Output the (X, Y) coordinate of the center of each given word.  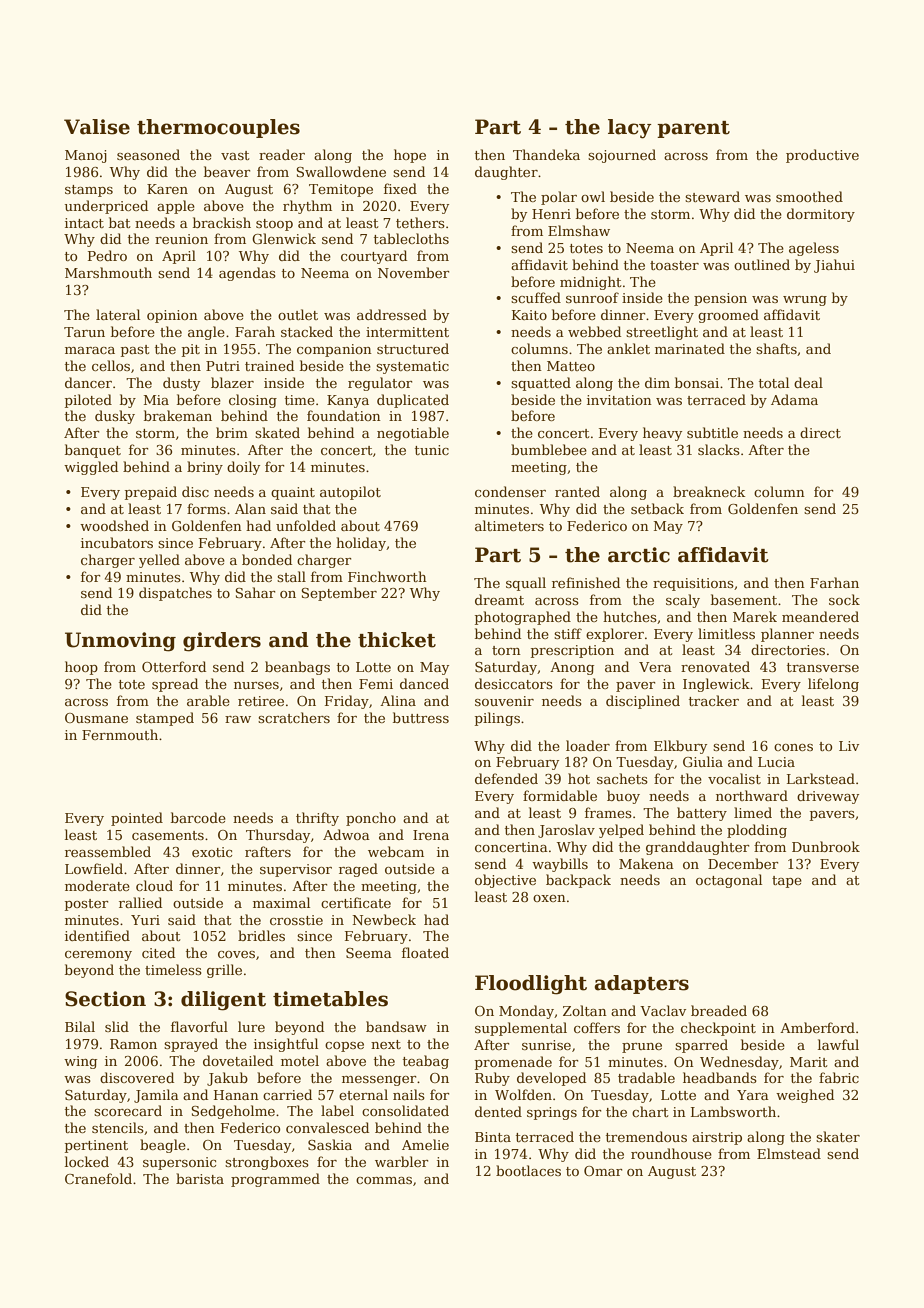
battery (702, 814)
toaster (674, 265)
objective (505, 881)
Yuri (145, 920)
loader (588, 745)
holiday (361, 544)
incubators (117, 542)
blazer (232, 382)
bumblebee (549, 449)
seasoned (148, 154)
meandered (820, 616)
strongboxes (267, 1163)
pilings (497, 719)
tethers (420, 222)
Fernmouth (120, 734)
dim (657, 382)
